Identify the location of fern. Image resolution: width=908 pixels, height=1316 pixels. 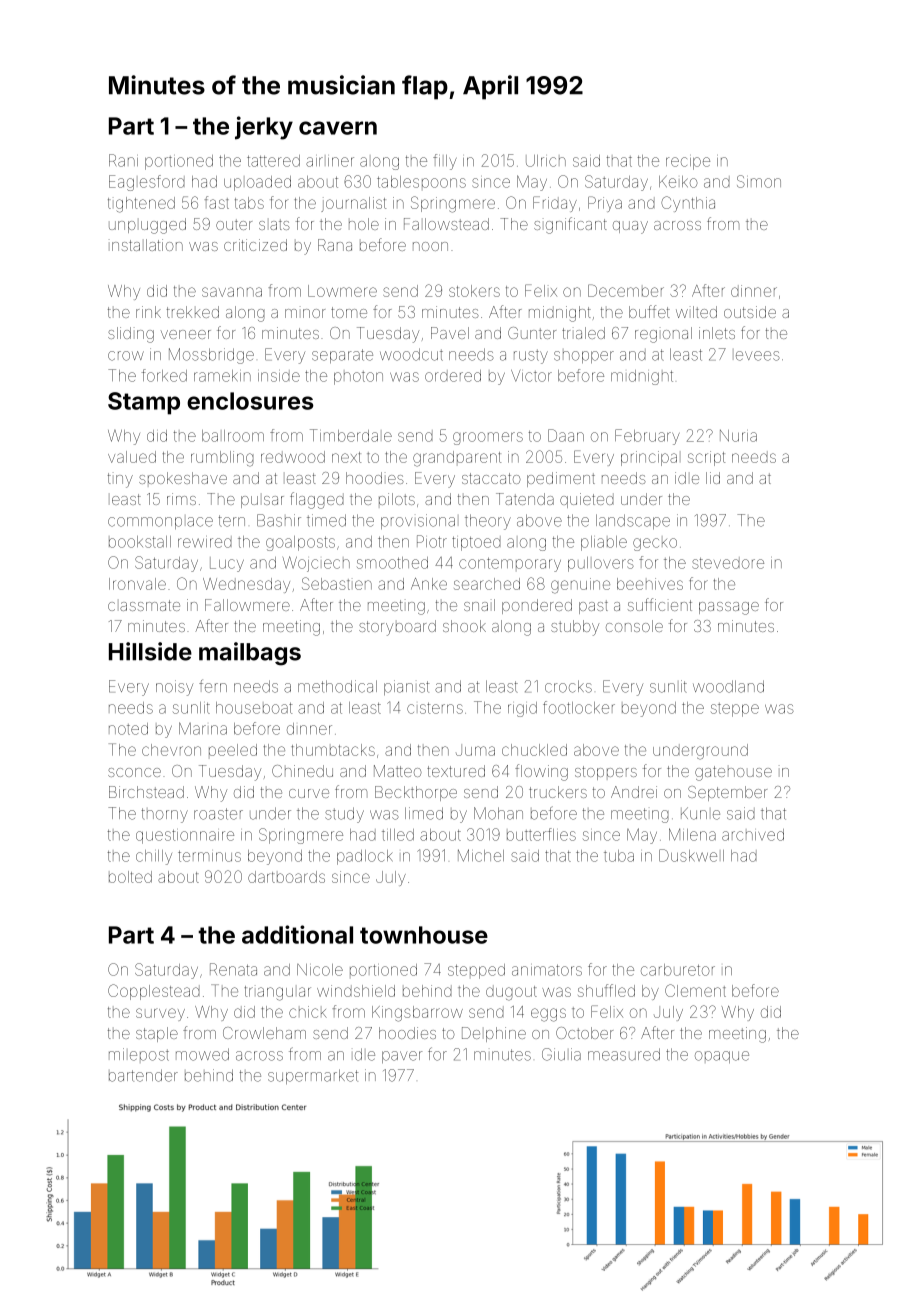
(213, 686).
